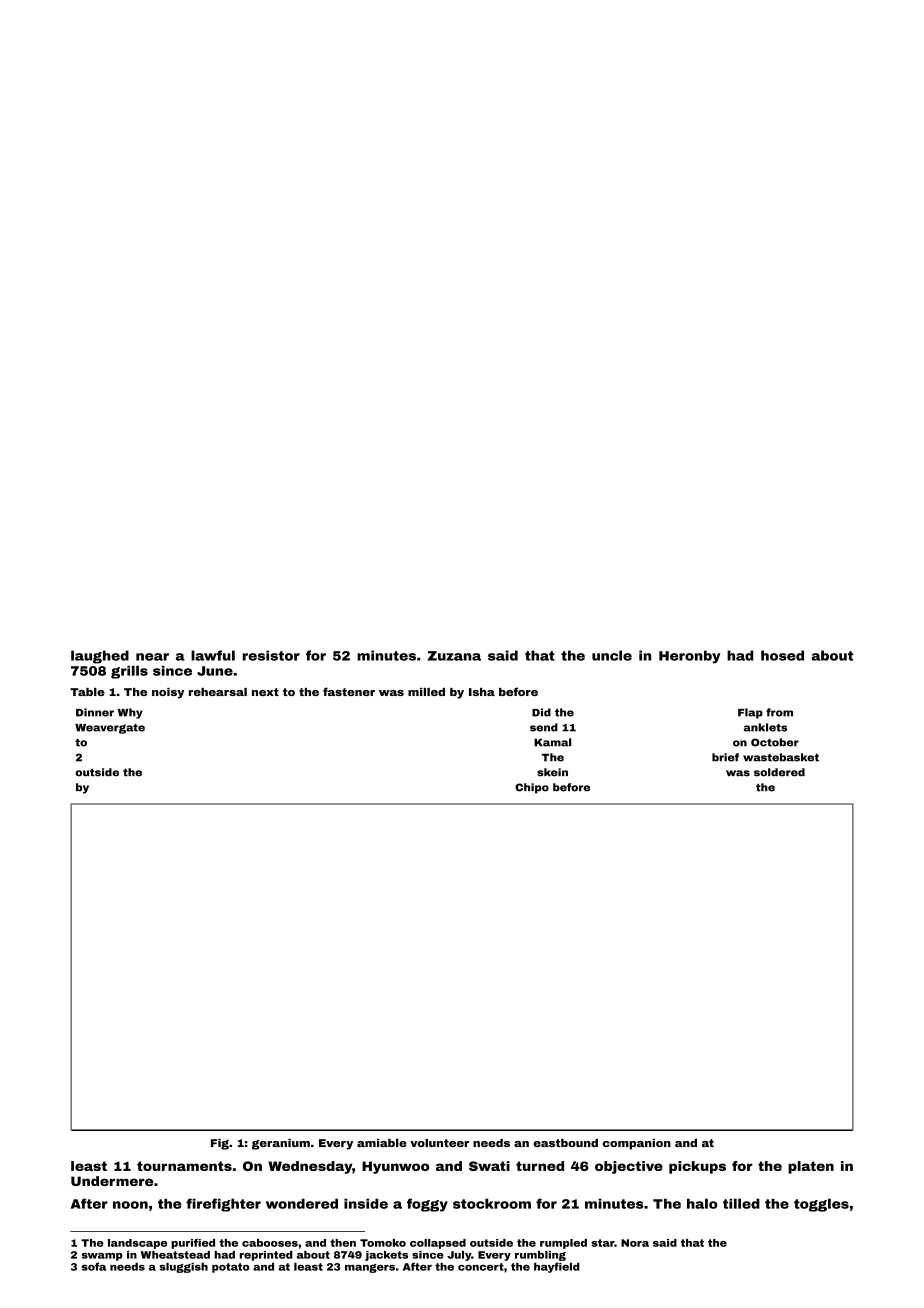  Describe the element at coordinates (782, 655) in the screenshot. I see `hosed` at that location.
